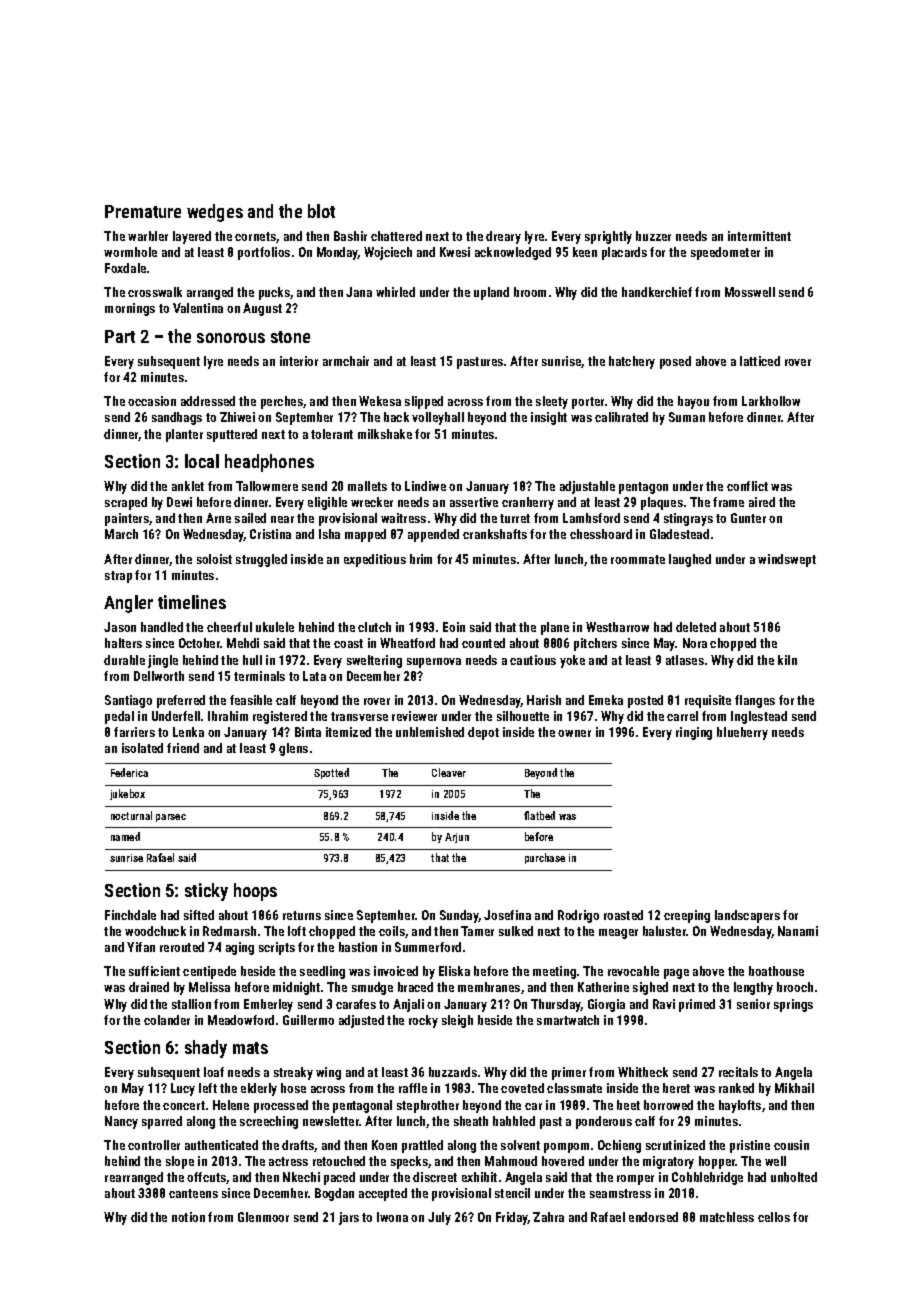 The width and height of the document is (924, 1308). What do you see at coordinates (214, 559) in the document?
I see `soloist` at bounding box center [214, 559].
